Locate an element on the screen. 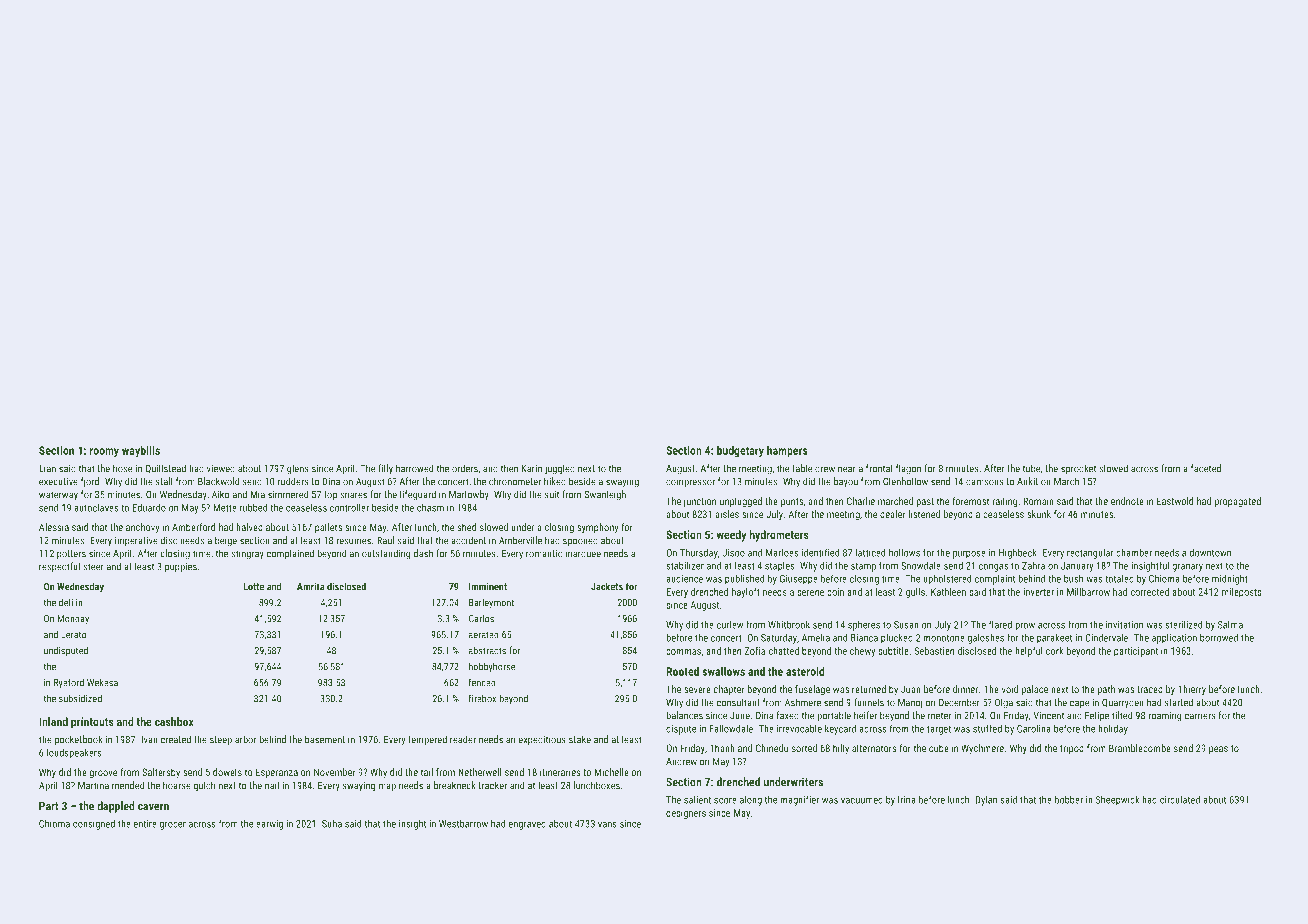  Suha is located at coordinates (332, 824).
